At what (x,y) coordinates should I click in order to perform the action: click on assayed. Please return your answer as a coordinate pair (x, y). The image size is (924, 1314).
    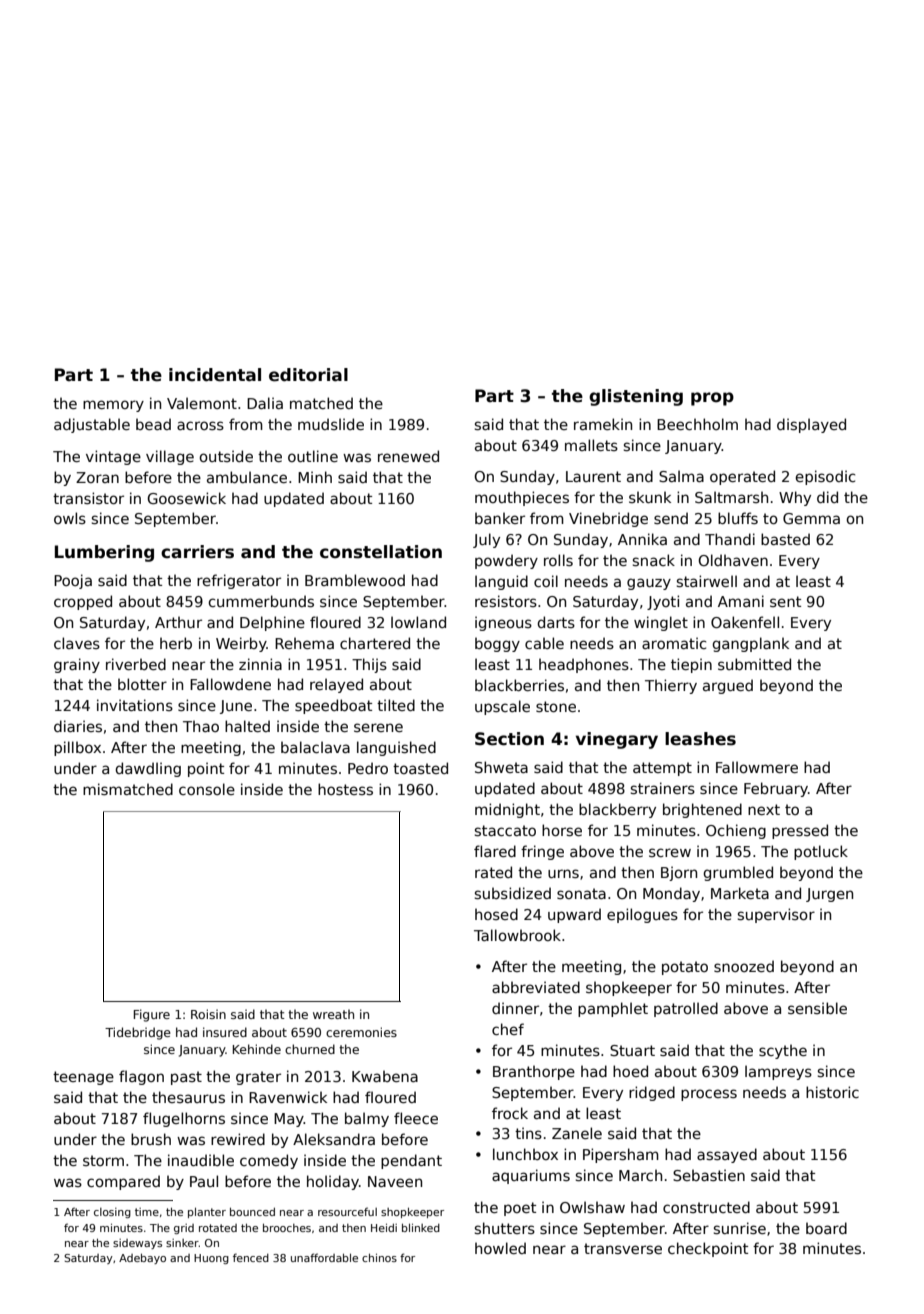
    Looking at the image, I should click on (727, 1155).
